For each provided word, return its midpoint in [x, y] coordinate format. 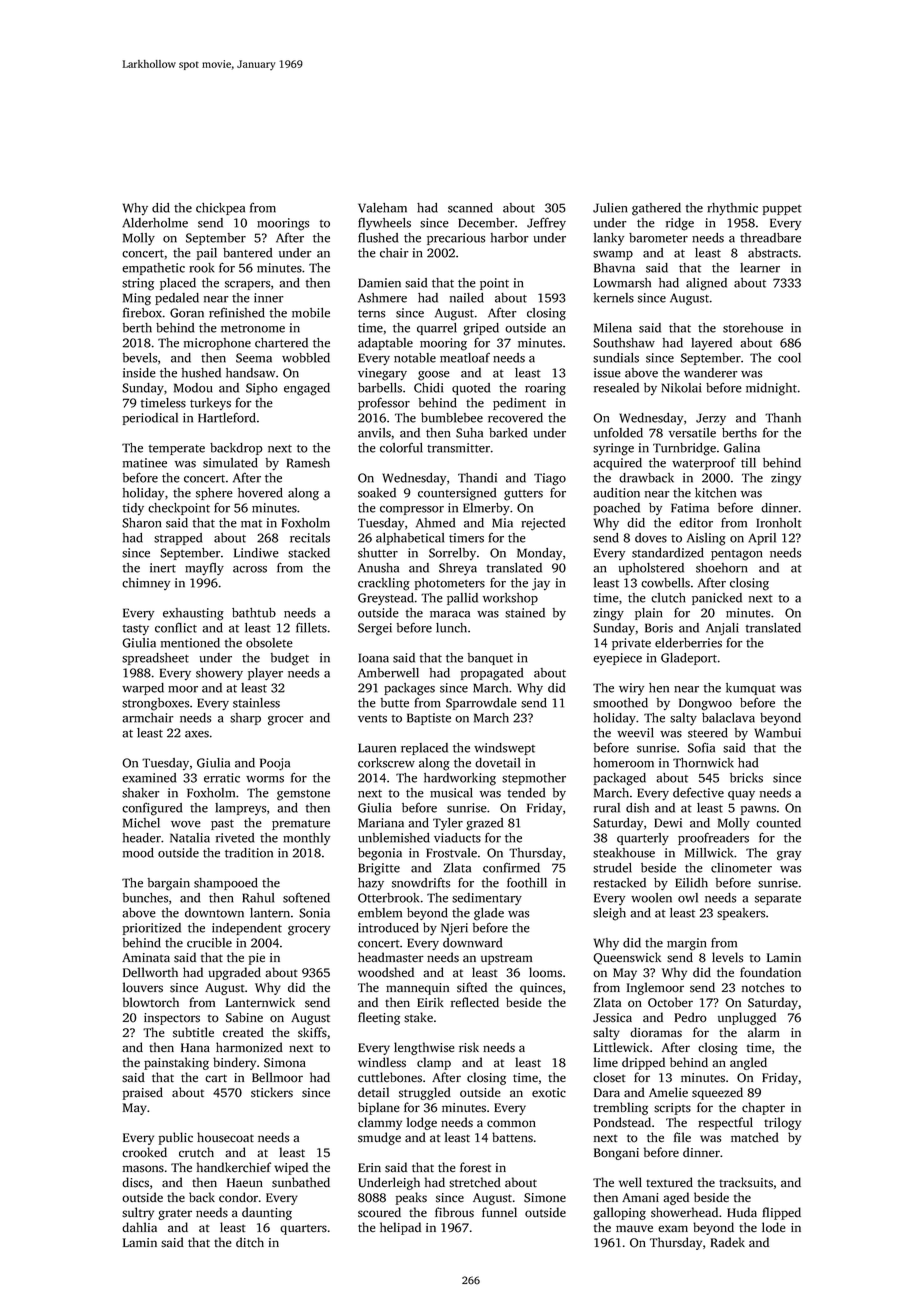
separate [778, 900]
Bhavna [614, 268]
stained [525, 613]
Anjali [722, 629]
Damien [379, 283]
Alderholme [155, 223]
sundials [616, 358]
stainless [256, 703]
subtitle [193, 1032]
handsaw [250, 373]
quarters [303, 1229]
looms [545, 972]
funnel [499, 1212]
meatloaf [465, 357]
